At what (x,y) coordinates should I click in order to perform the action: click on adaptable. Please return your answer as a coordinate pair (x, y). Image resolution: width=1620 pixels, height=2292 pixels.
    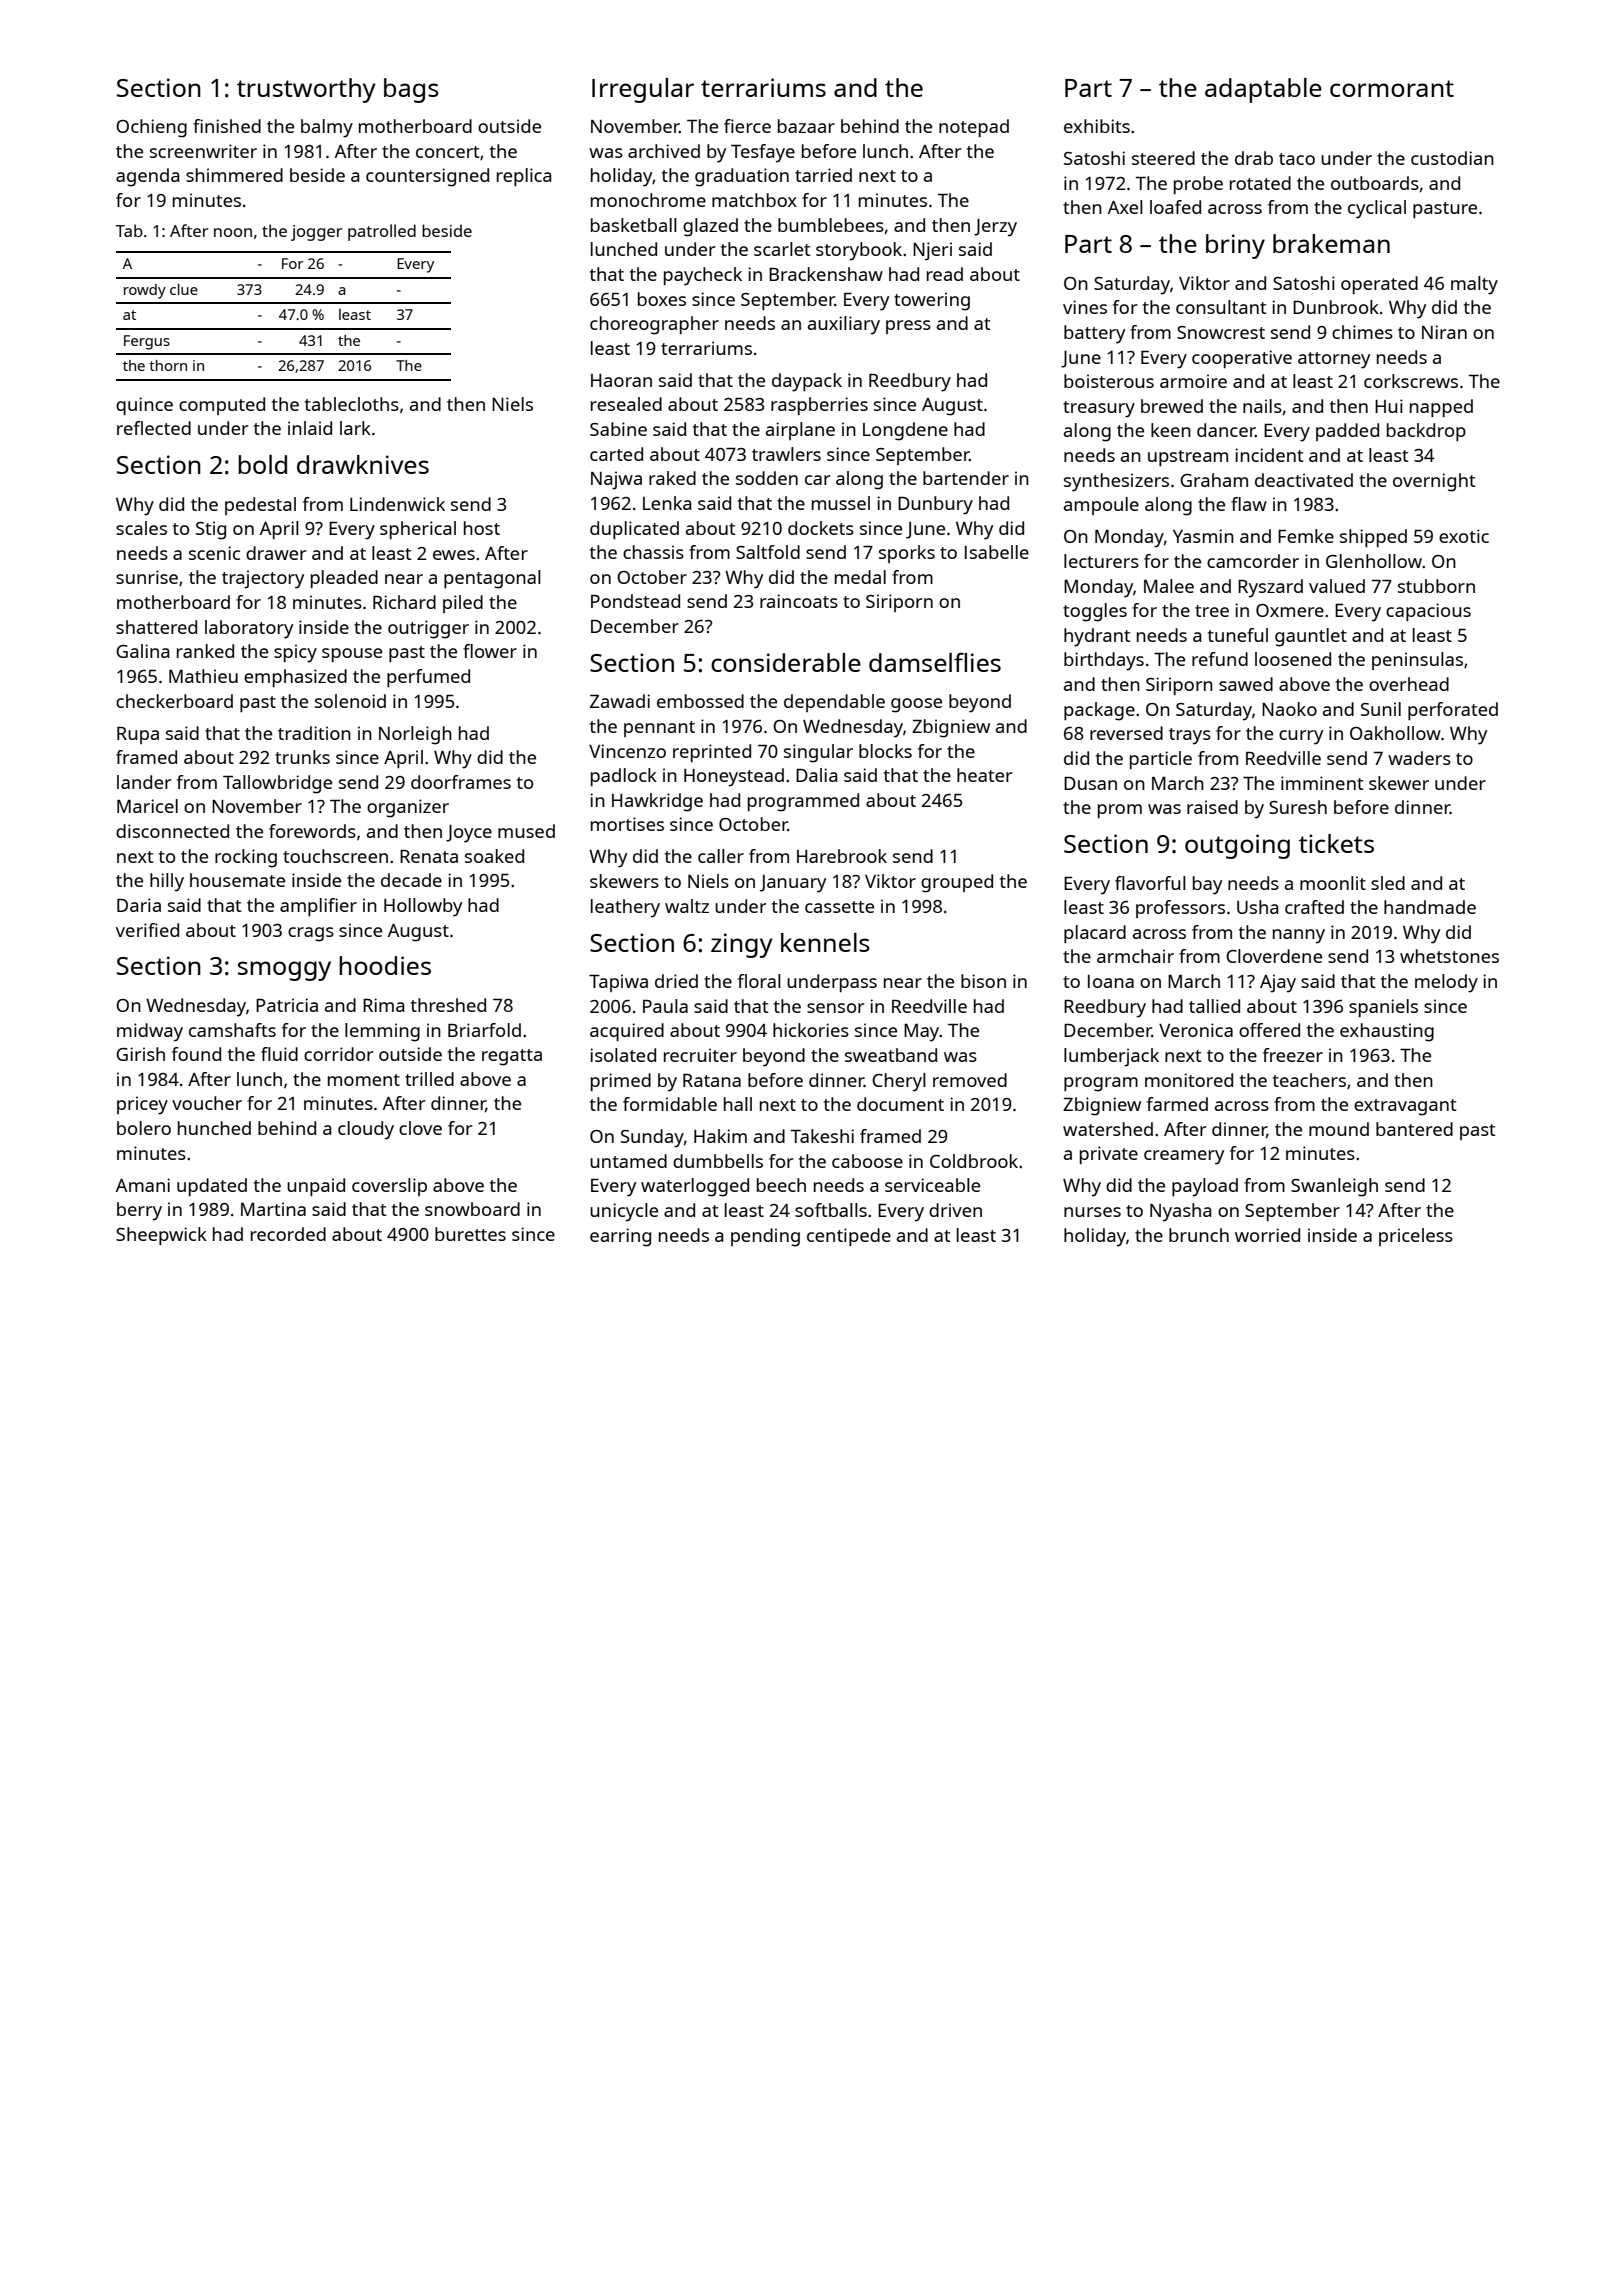
    Looking at the image, I should click on (1263, 90).
